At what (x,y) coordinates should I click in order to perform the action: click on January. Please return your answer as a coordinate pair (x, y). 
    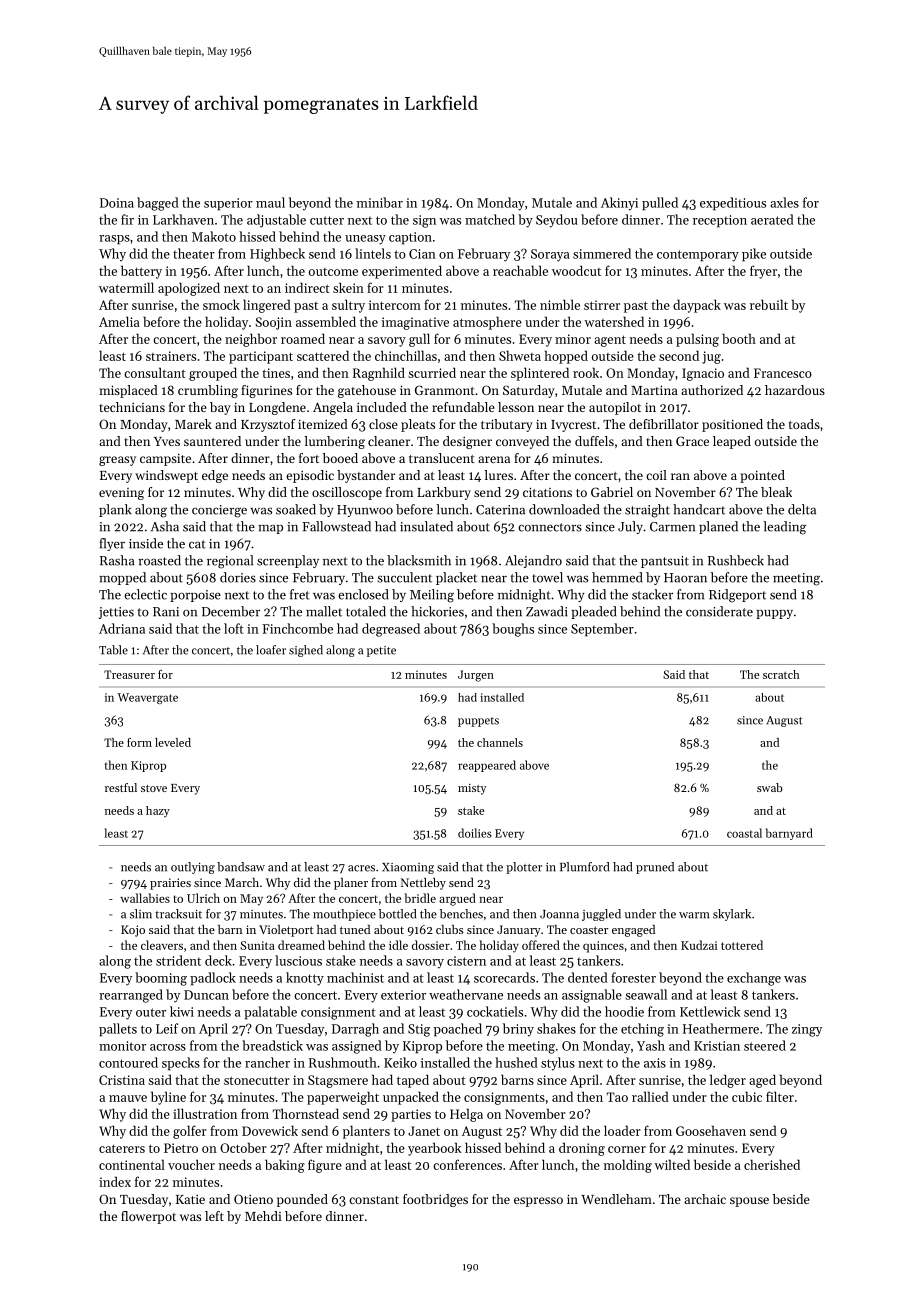
    Looking at the image, I should click on (519, 931).
